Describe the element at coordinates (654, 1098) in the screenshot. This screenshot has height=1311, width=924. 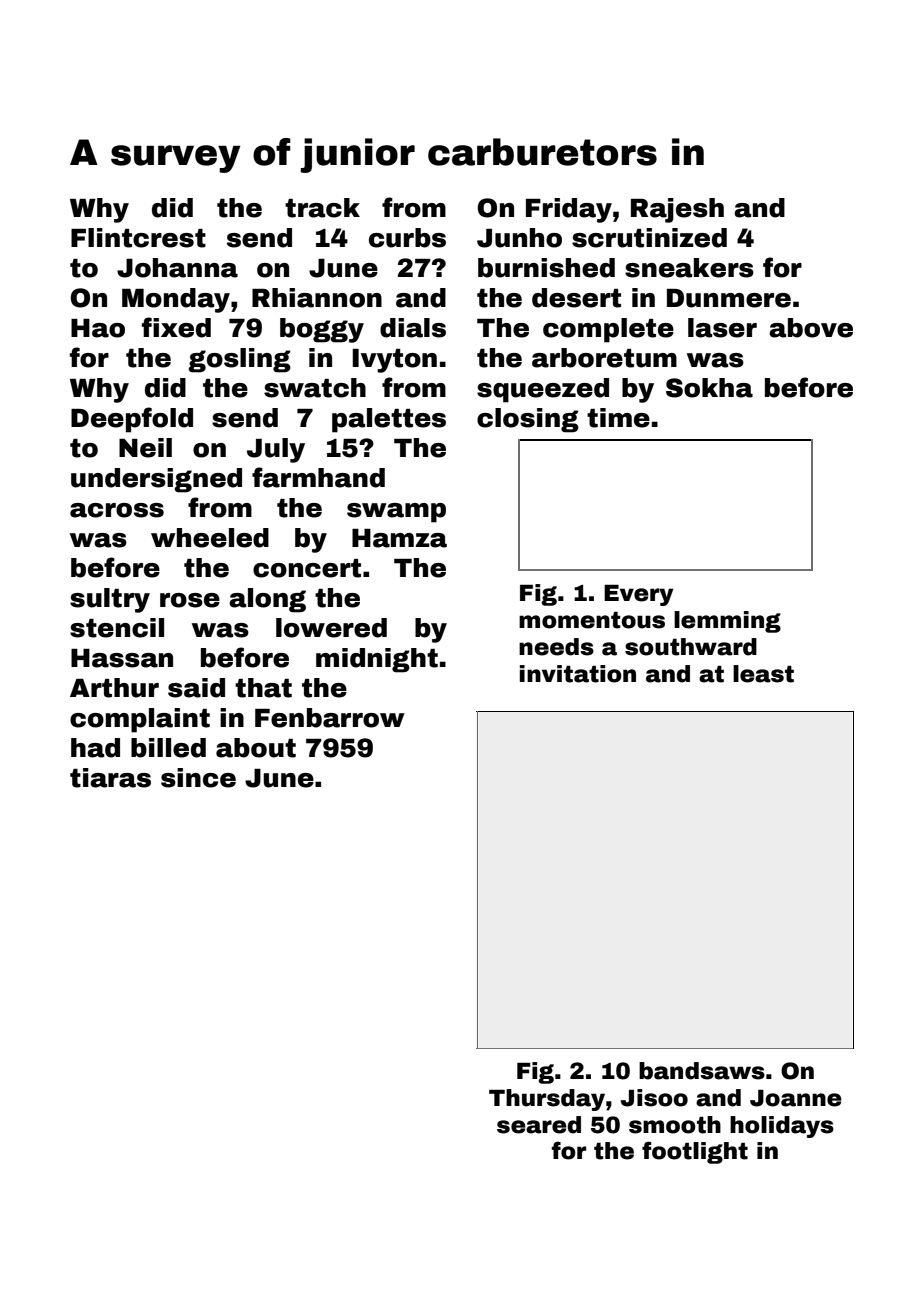
I see `Jisoo` at that location.
